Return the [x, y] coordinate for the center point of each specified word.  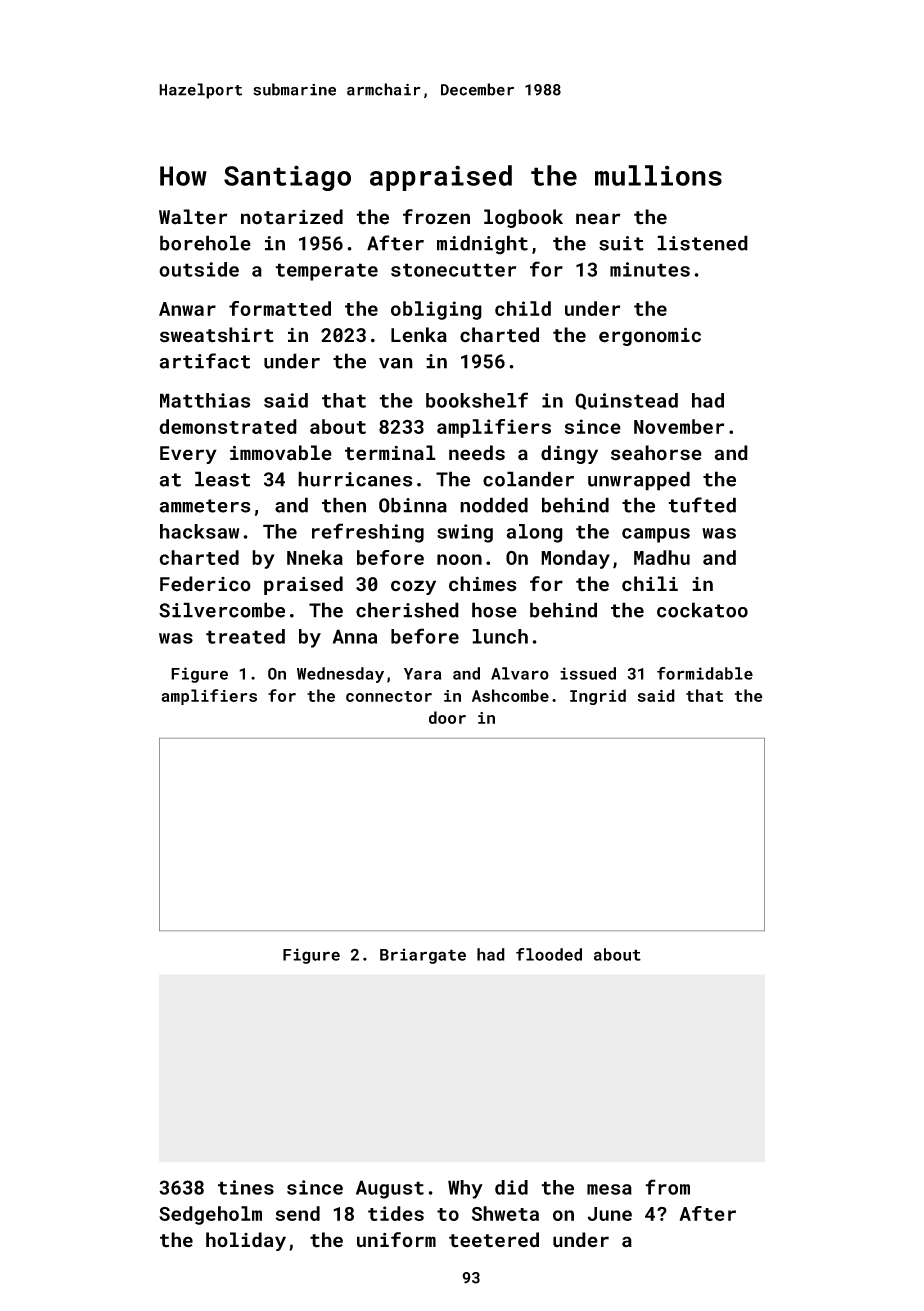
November [679, 426]
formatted [280, 308]
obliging [436, 310]
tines [246, 1187]
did [511, 1187]
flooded [549, 954]
